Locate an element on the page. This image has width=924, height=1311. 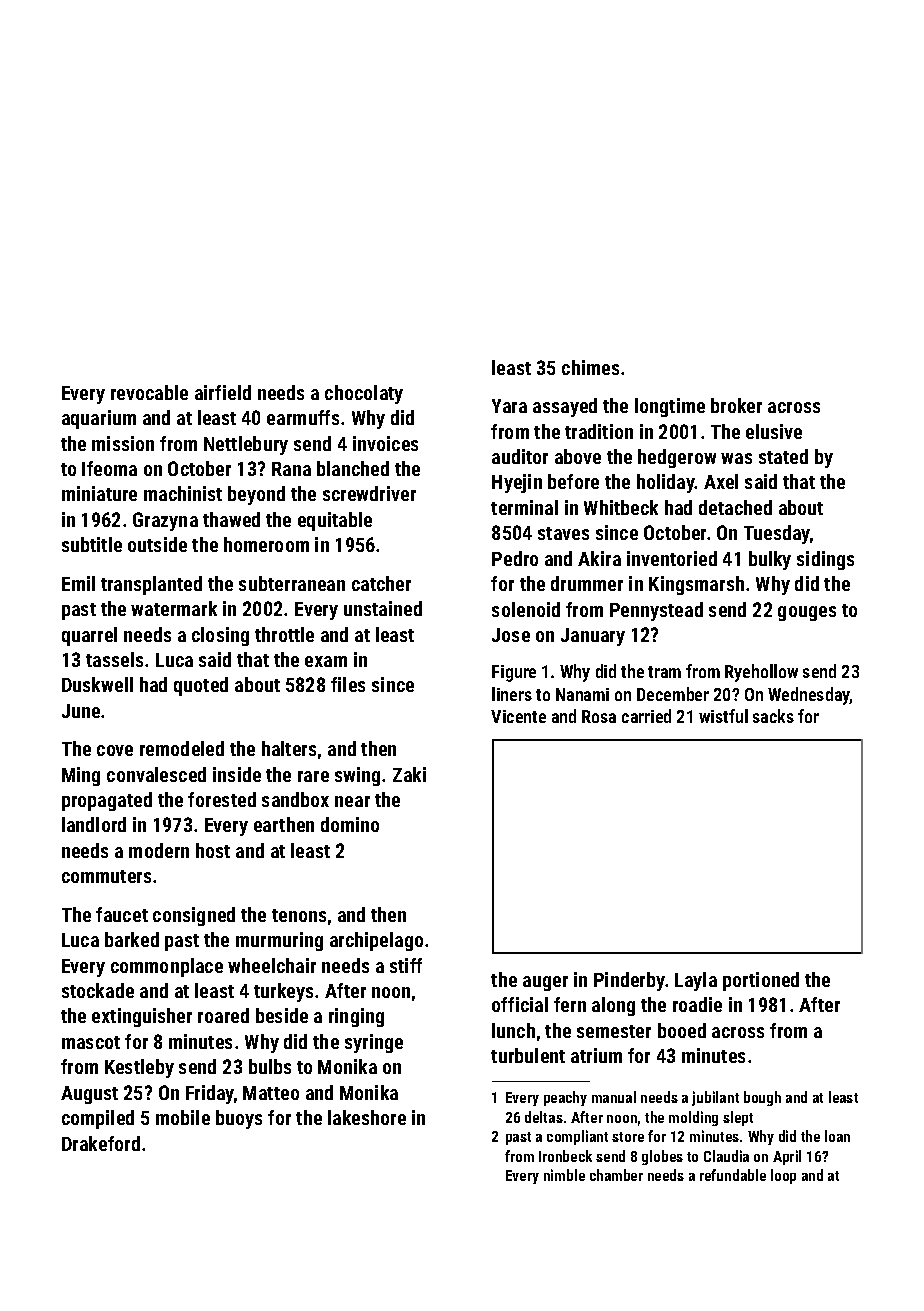
exam is located at coordinates (326, 661).
